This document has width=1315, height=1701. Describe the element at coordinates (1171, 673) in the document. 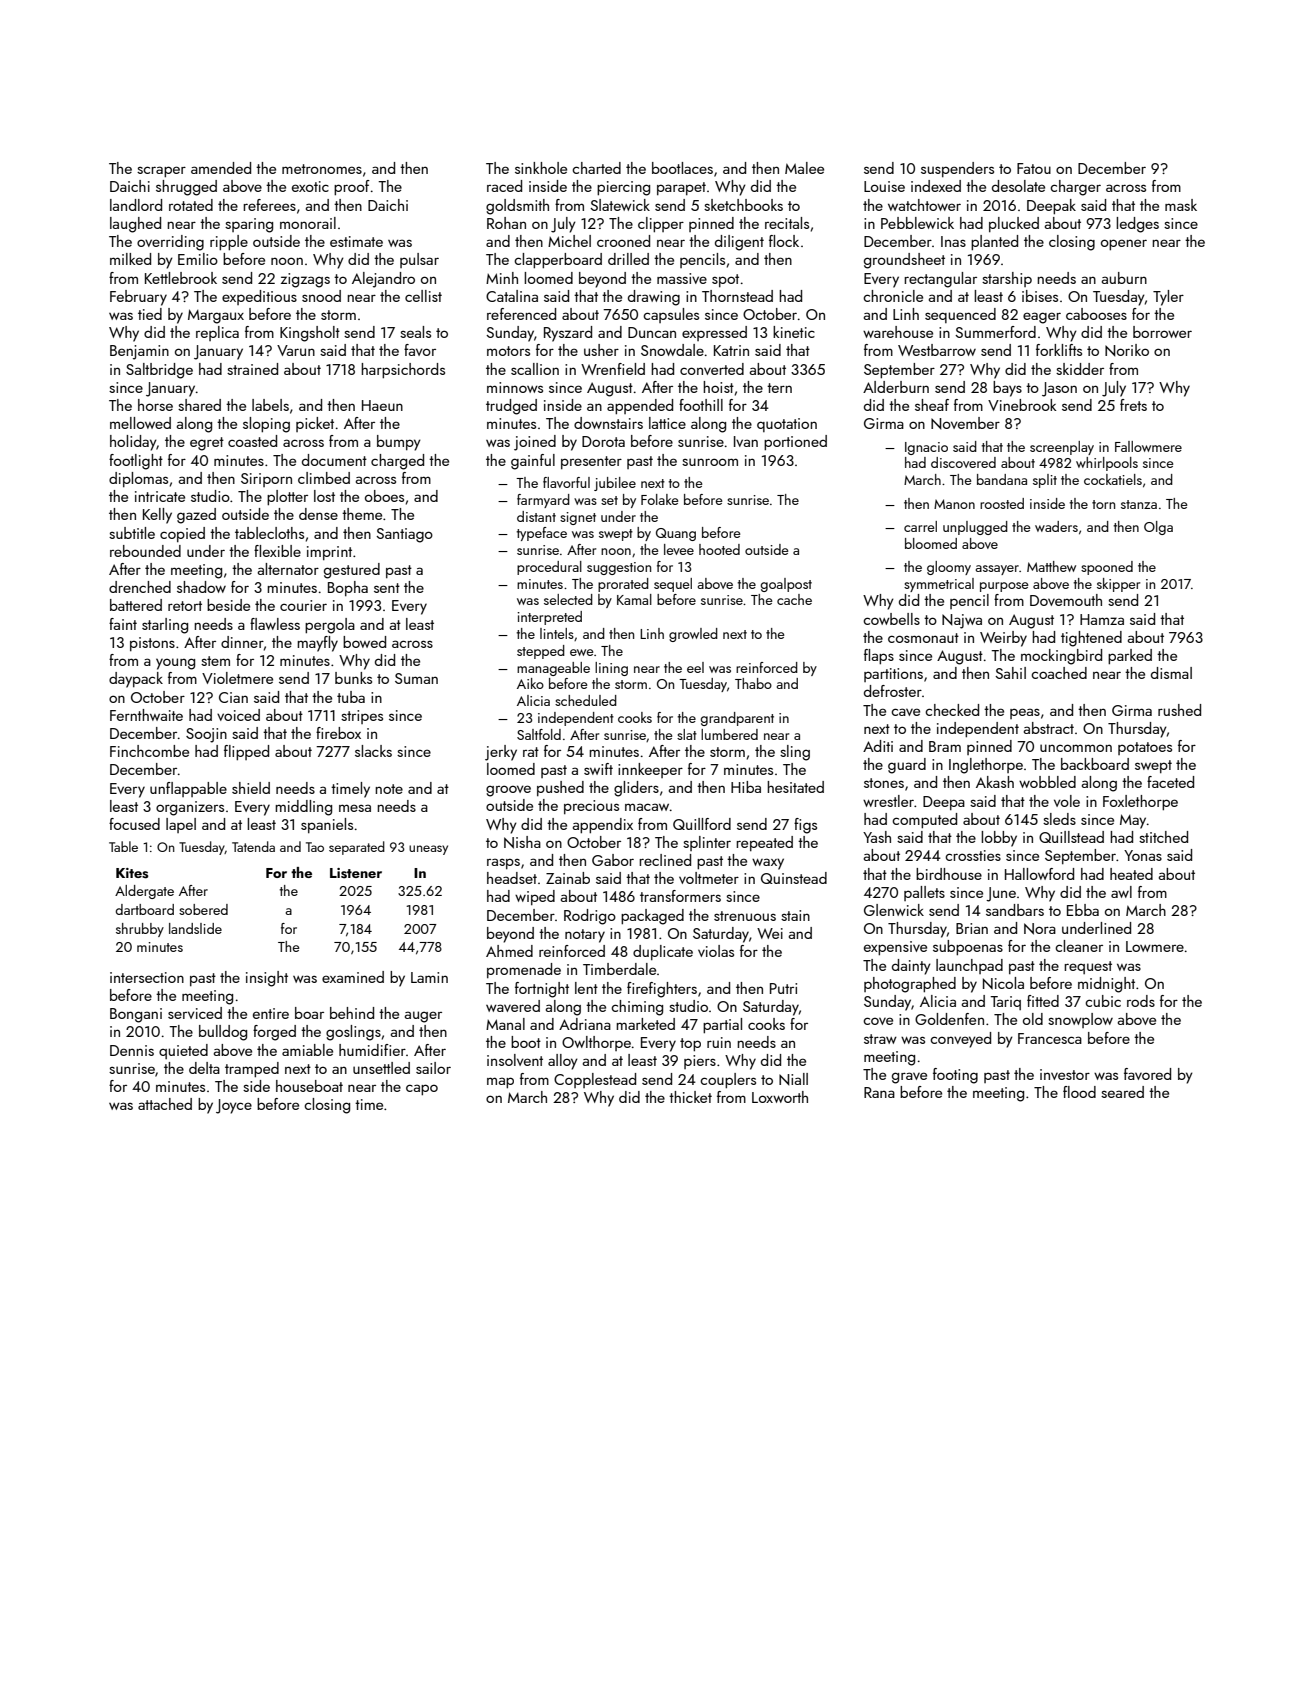

I see `dismal` at that location.
